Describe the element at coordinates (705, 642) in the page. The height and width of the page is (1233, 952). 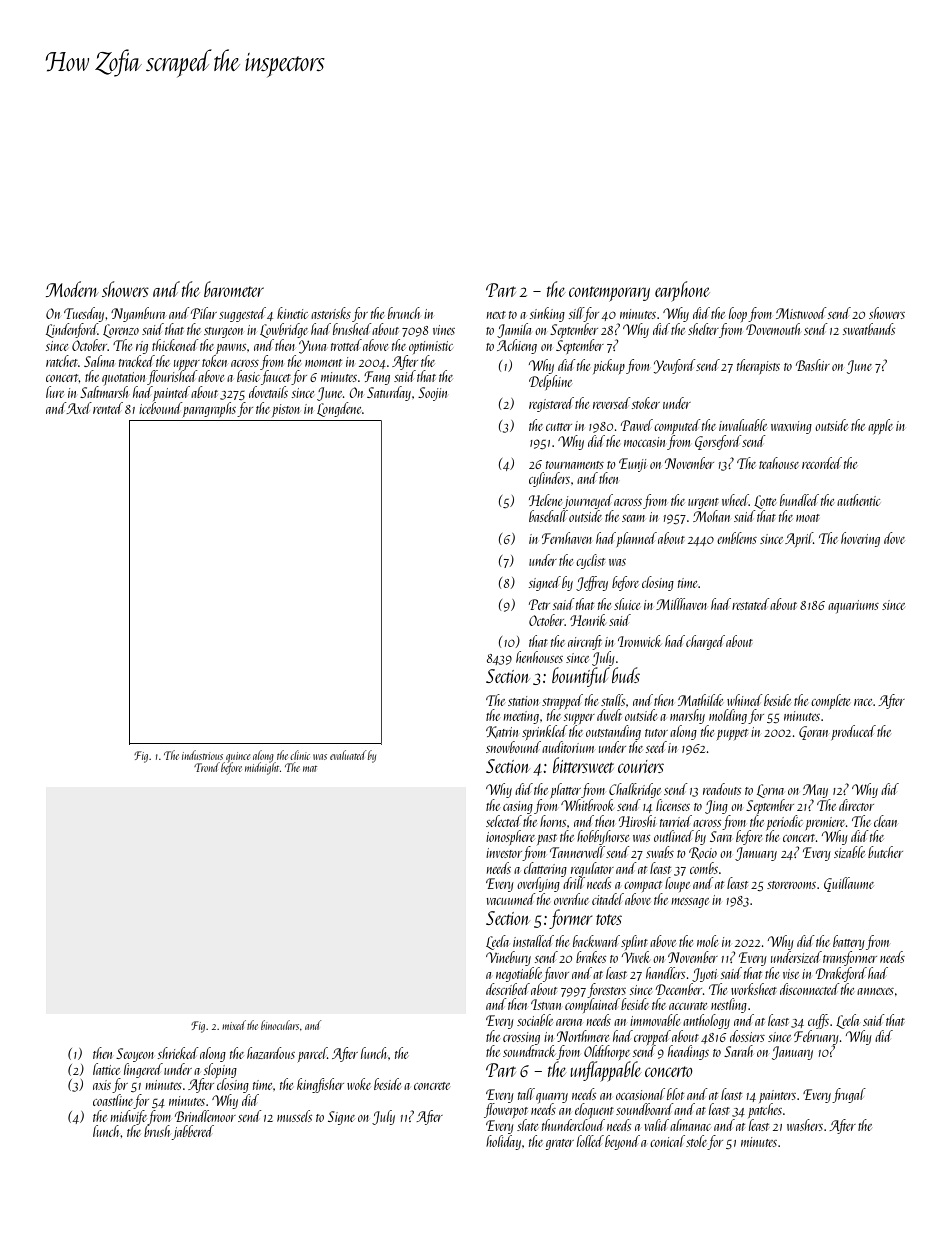
I see `charged` at that location.
